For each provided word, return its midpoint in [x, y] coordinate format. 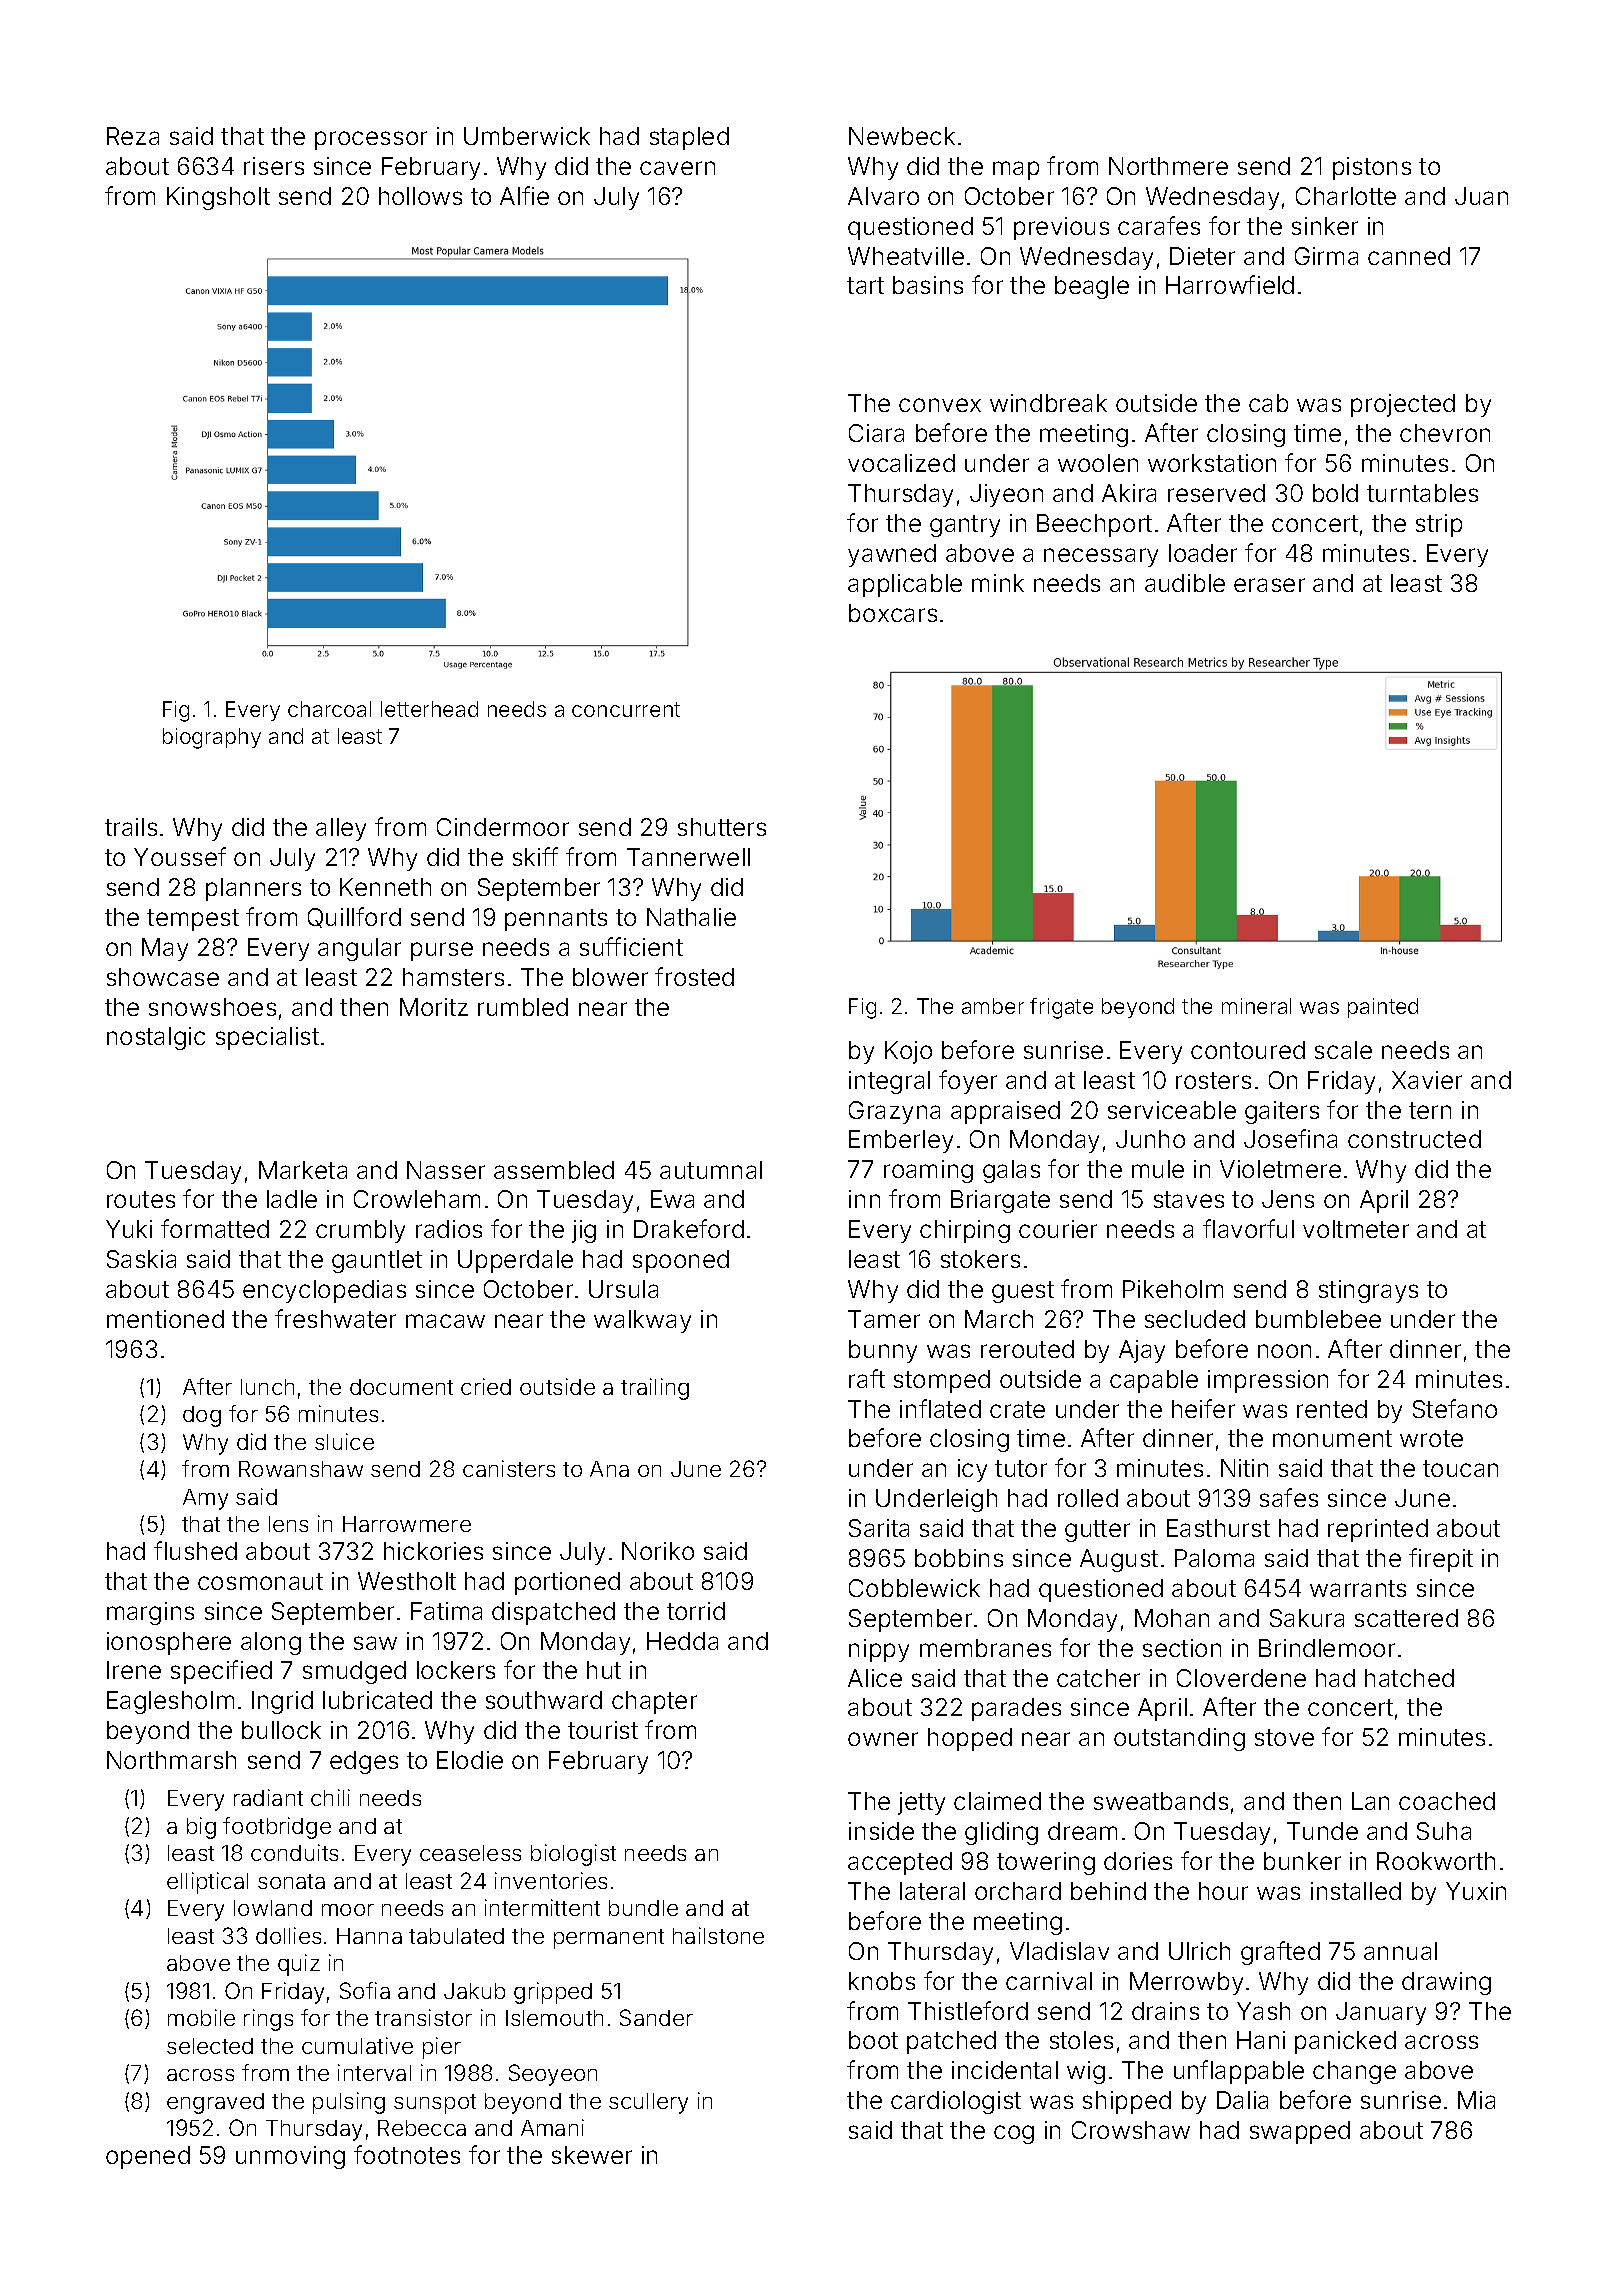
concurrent [626, 709]
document [401, 1387]
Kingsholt [218, 198]
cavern [677, 168]
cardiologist [956, 2102]
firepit [1441, 1560]
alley [341, 829]
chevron [1445, 433]
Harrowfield [1230, 284]
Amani [552, 2127]
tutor [1021, 1468]
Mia [1476, 2100]
